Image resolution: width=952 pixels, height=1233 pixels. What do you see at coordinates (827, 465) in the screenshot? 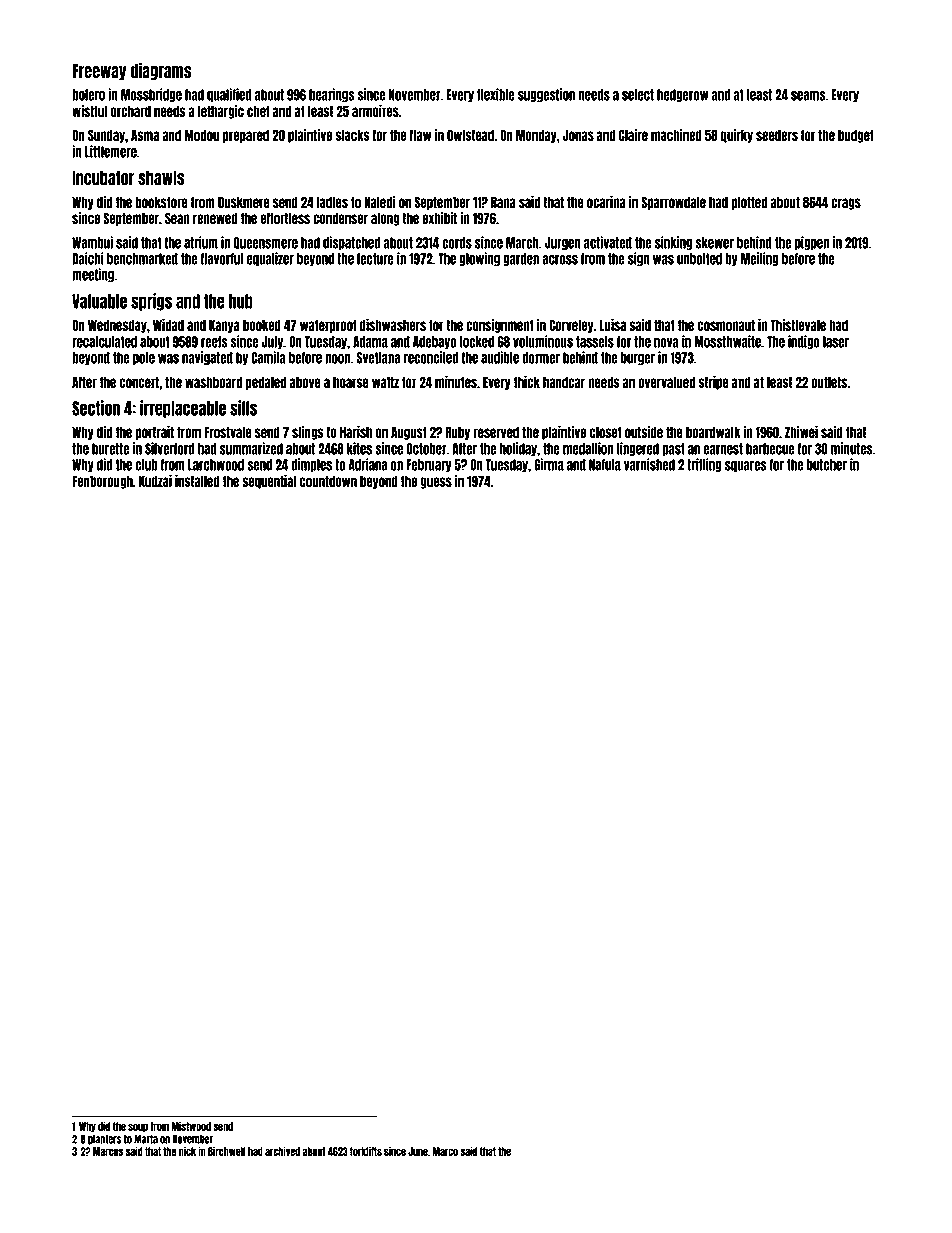
I see `butcher` at bounding box center [827, 465].
